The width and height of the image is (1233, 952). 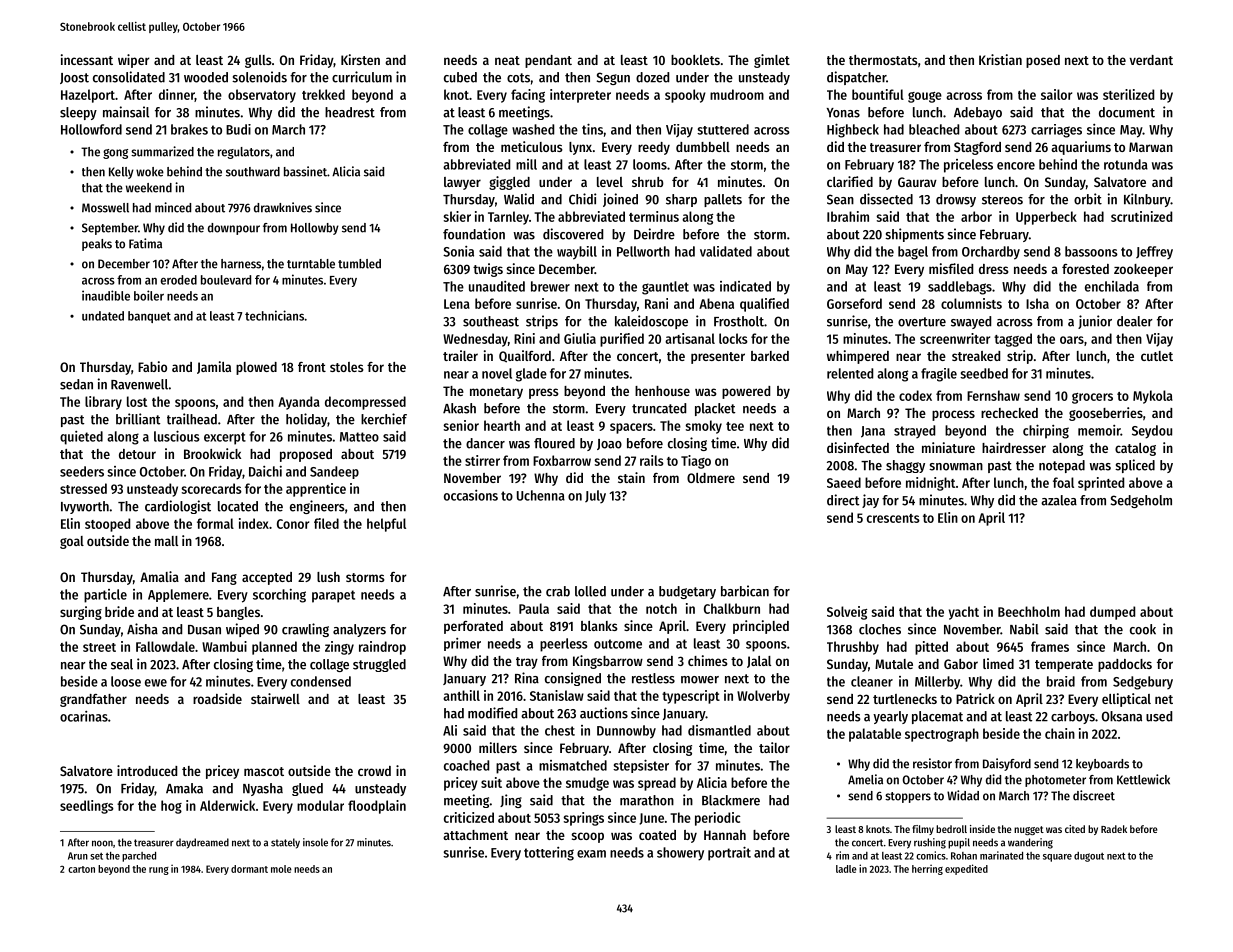 What do you see at coordinates (695, 60) in the image?
I see `booklets` at bounding box center [695, 60].
